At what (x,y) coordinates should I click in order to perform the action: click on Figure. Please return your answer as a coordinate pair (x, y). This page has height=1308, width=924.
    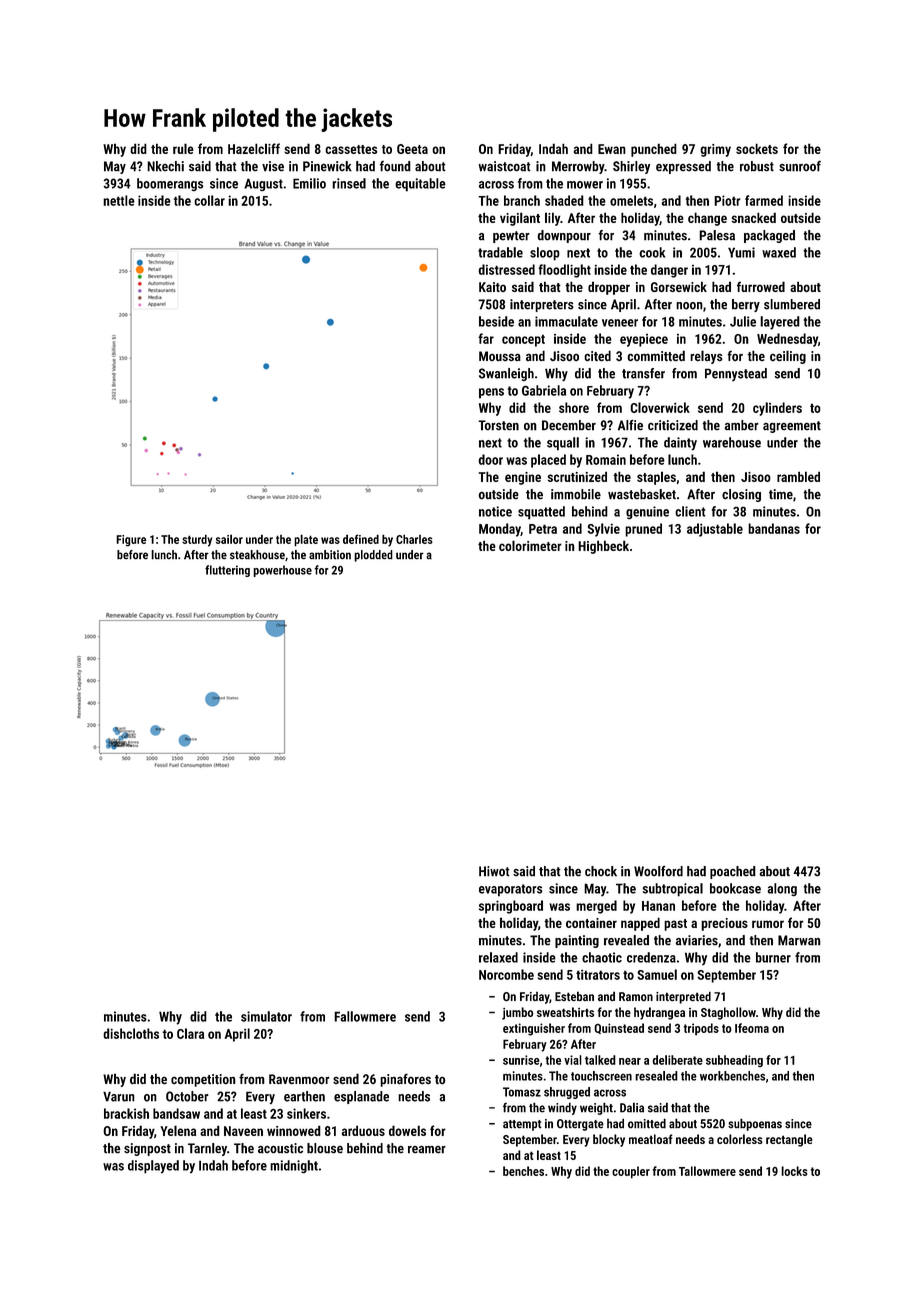
    Looking at the image, I should click on (131, 541).
